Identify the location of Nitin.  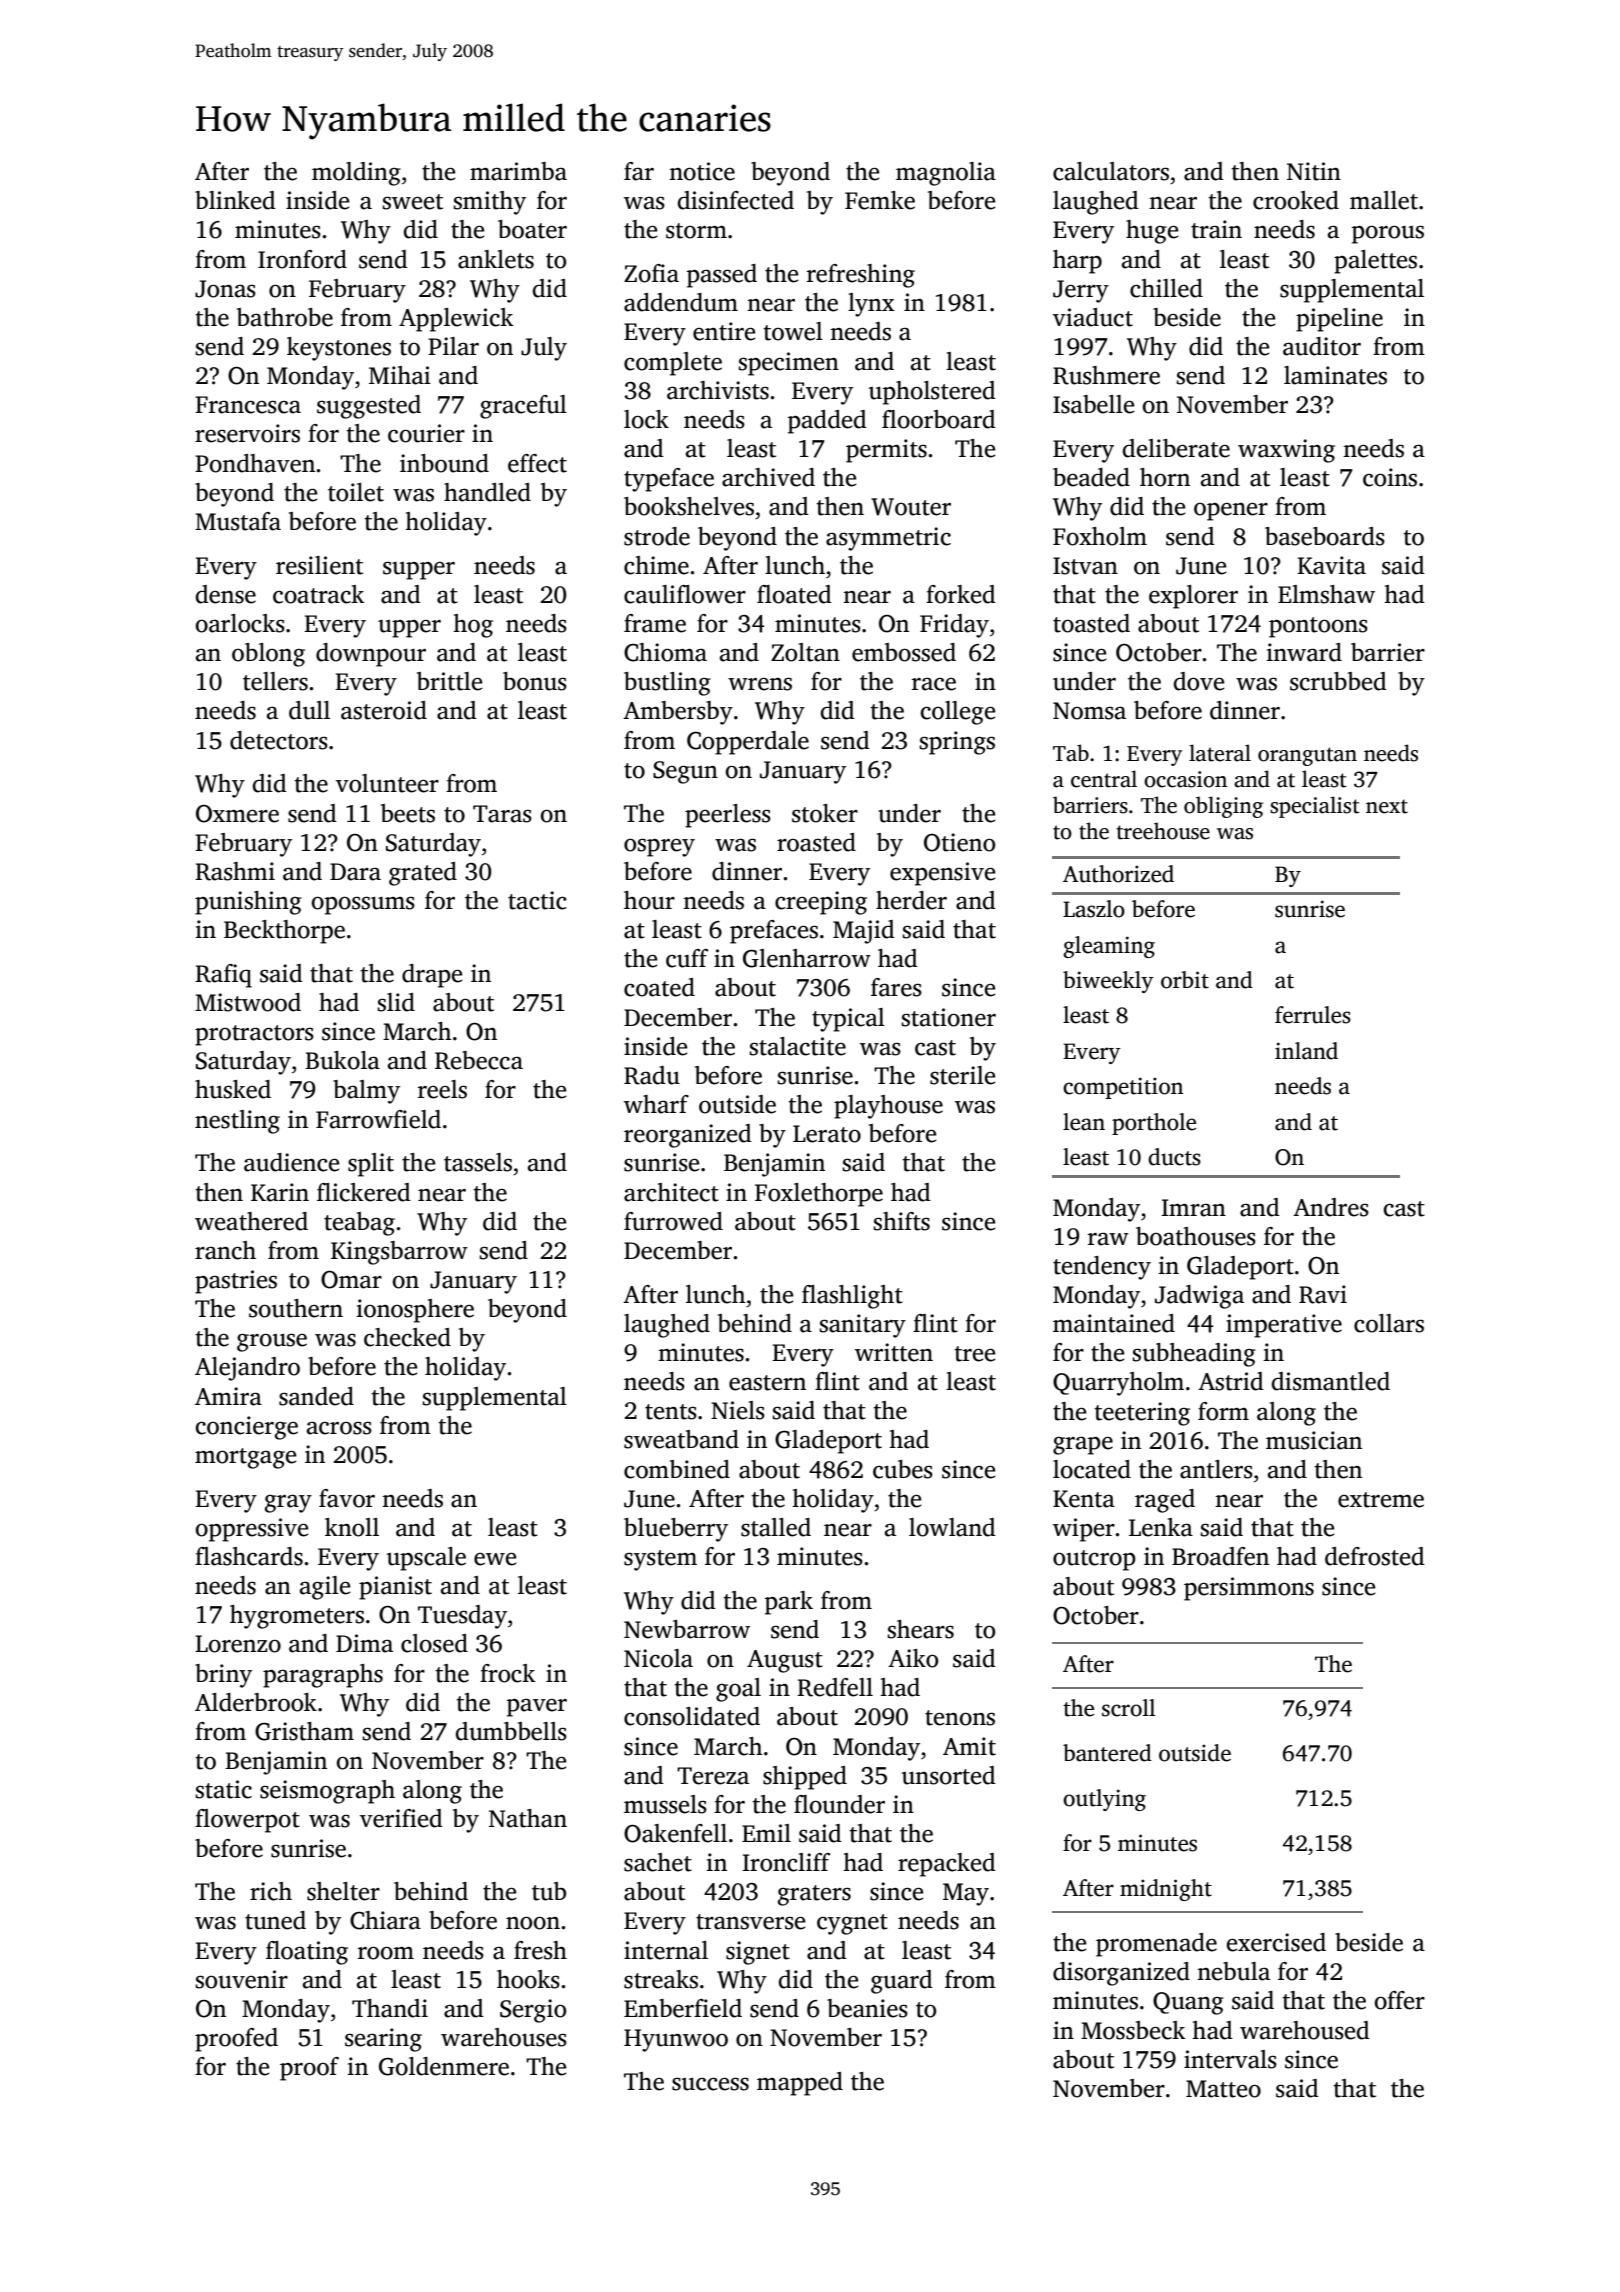
(1314, 171).
